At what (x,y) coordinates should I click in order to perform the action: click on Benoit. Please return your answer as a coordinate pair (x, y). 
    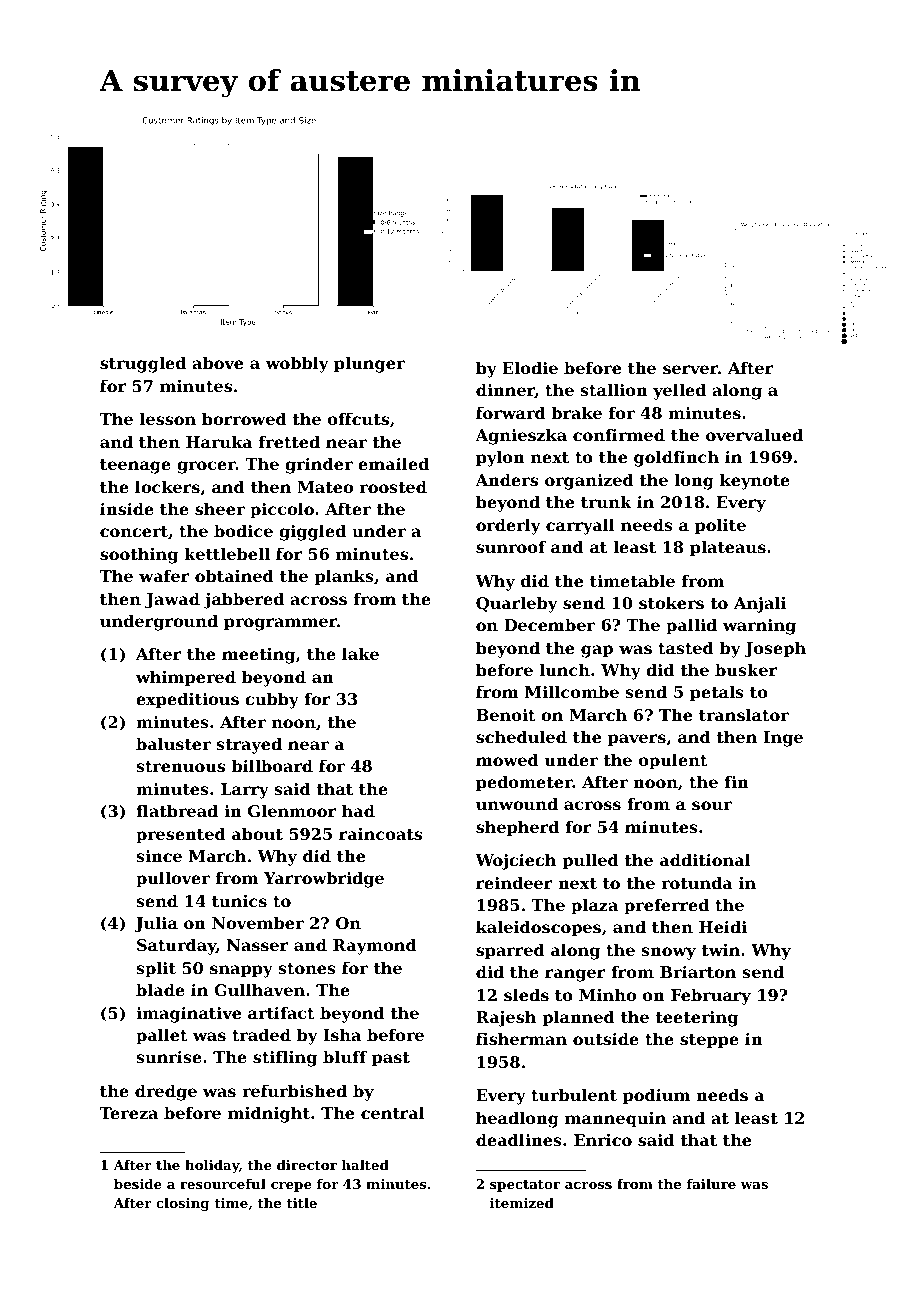
    Looking at the image, I should click on (506, 715).
